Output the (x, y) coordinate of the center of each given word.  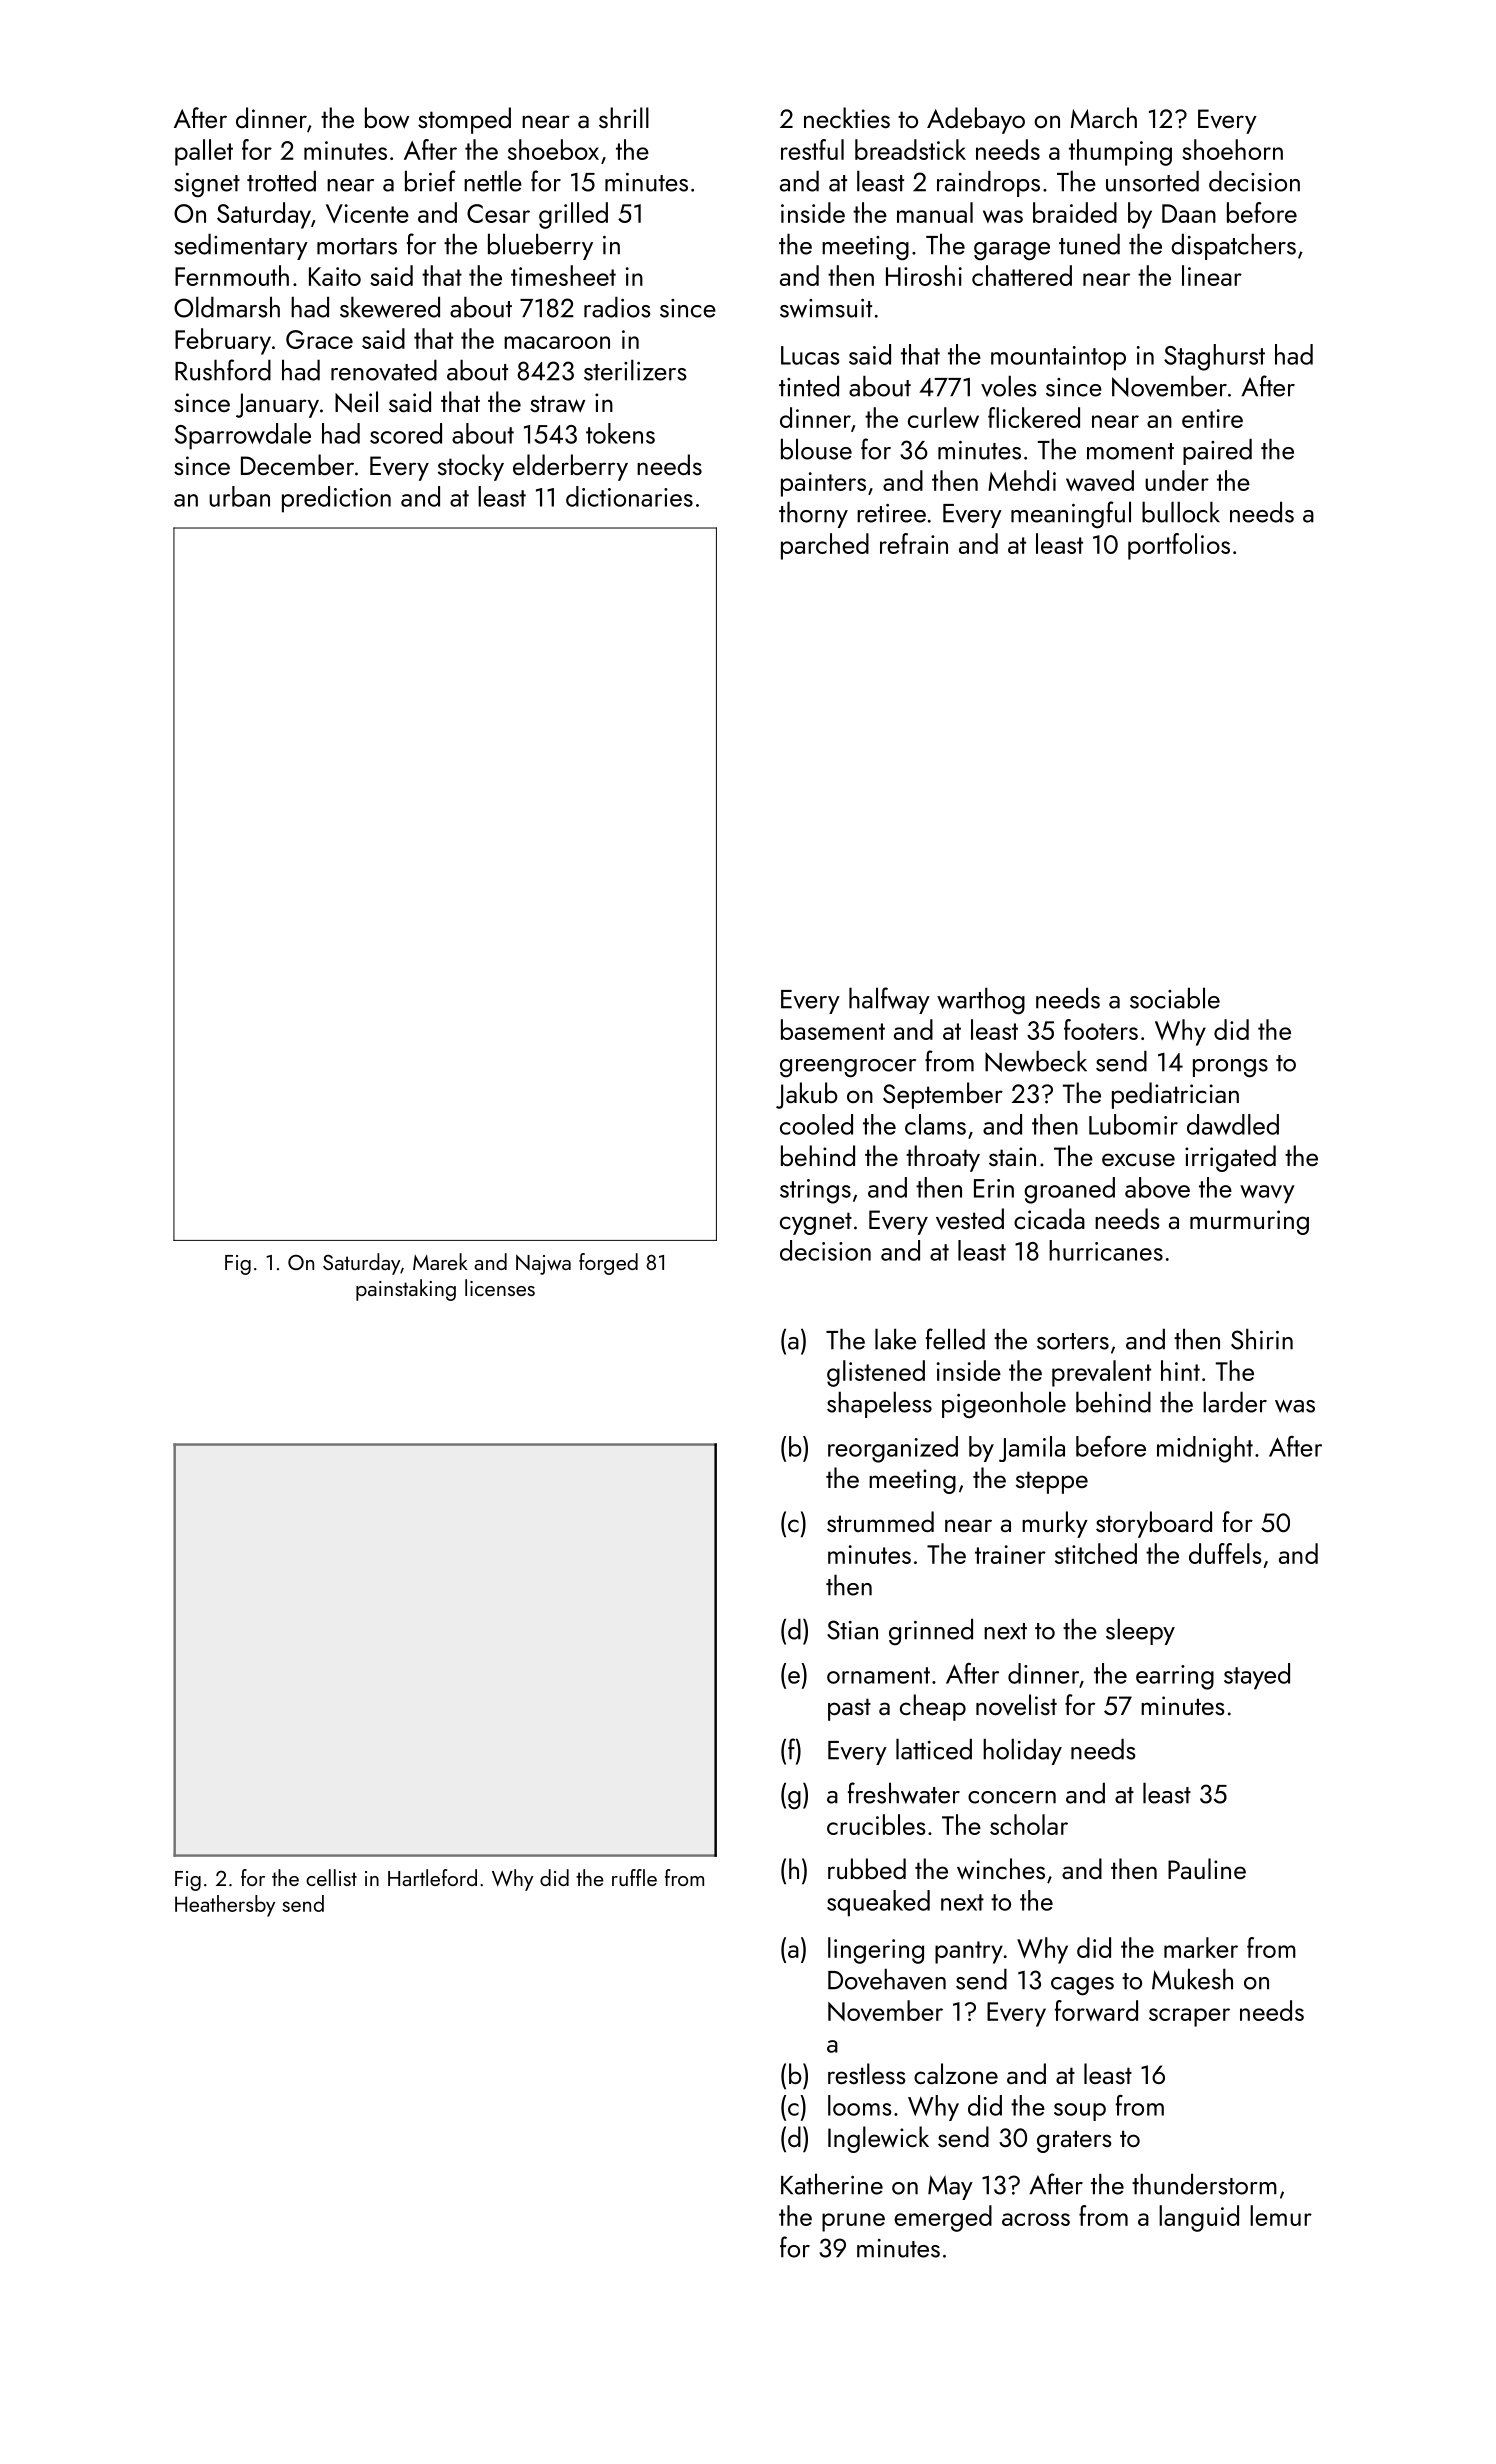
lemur (1281, 2215)
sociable (1175, 998)
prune (853, 2222)
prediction (336, 499)
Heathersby (225, 1906)
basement (833, 1029)
